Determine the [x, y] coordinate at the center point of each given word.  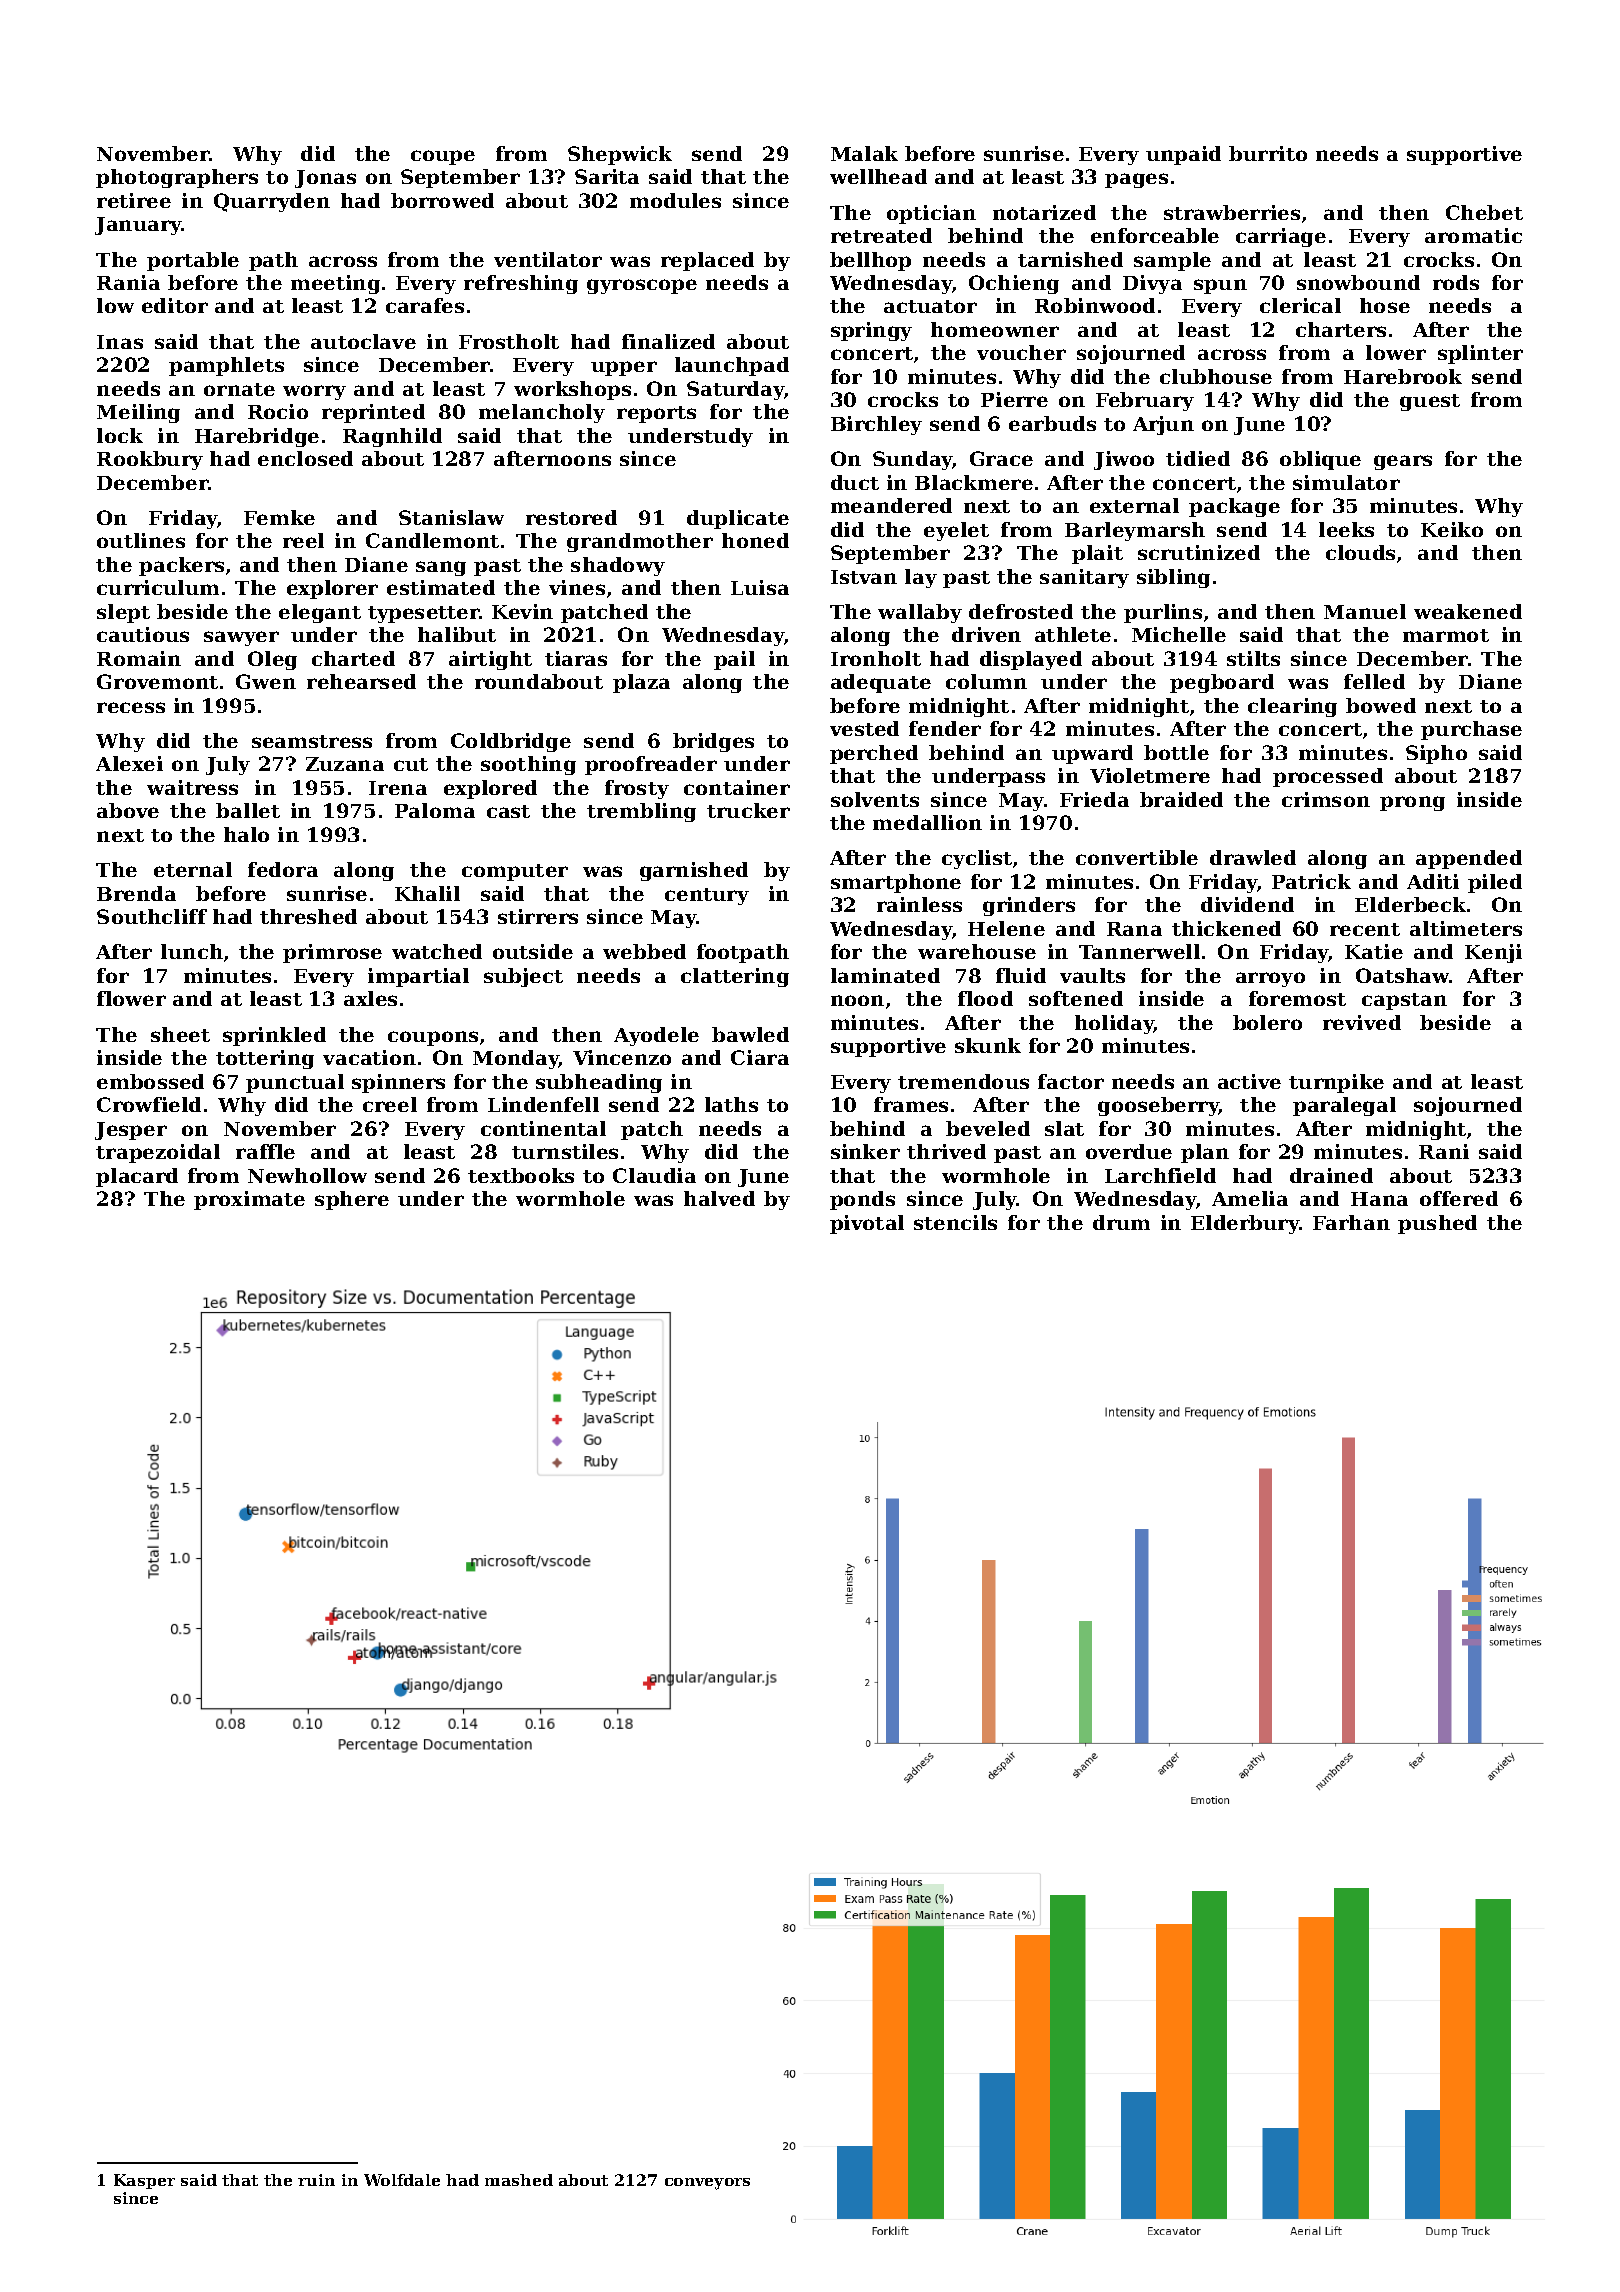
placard [137, 1177]
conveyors [707, 2184]
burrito [1268, 153]
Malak [864, 153]
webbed [644, 951]
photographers [177, 178]
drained [1331, 1175]
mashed [519, 2180]
